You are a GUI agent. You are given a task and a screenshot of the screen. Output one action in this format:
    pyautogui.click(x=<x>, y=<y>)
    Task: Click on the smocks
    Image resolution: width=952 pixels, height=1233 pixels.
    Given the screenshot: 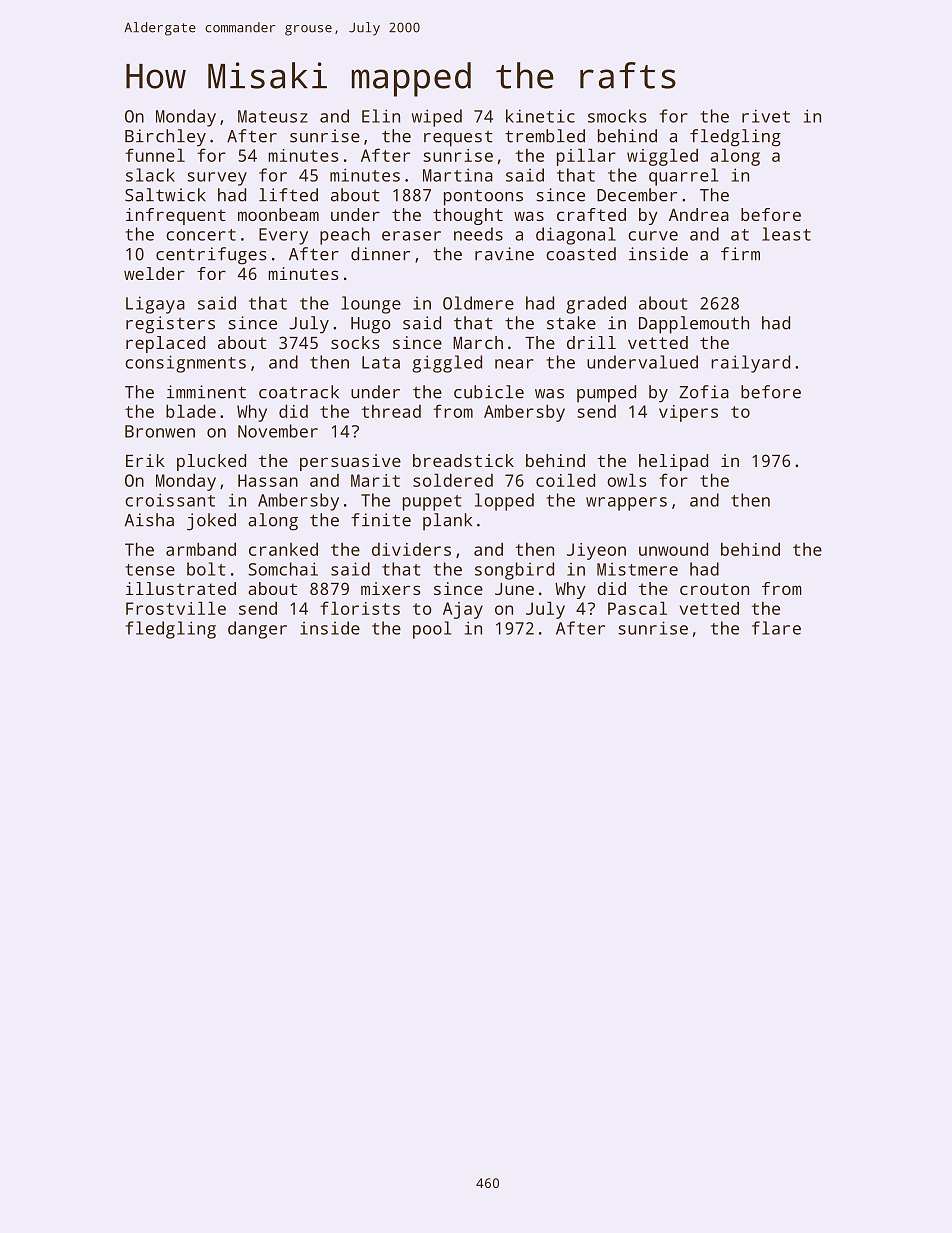 What is the action you would take?
    pyautogui.click(x=617, y=116)
